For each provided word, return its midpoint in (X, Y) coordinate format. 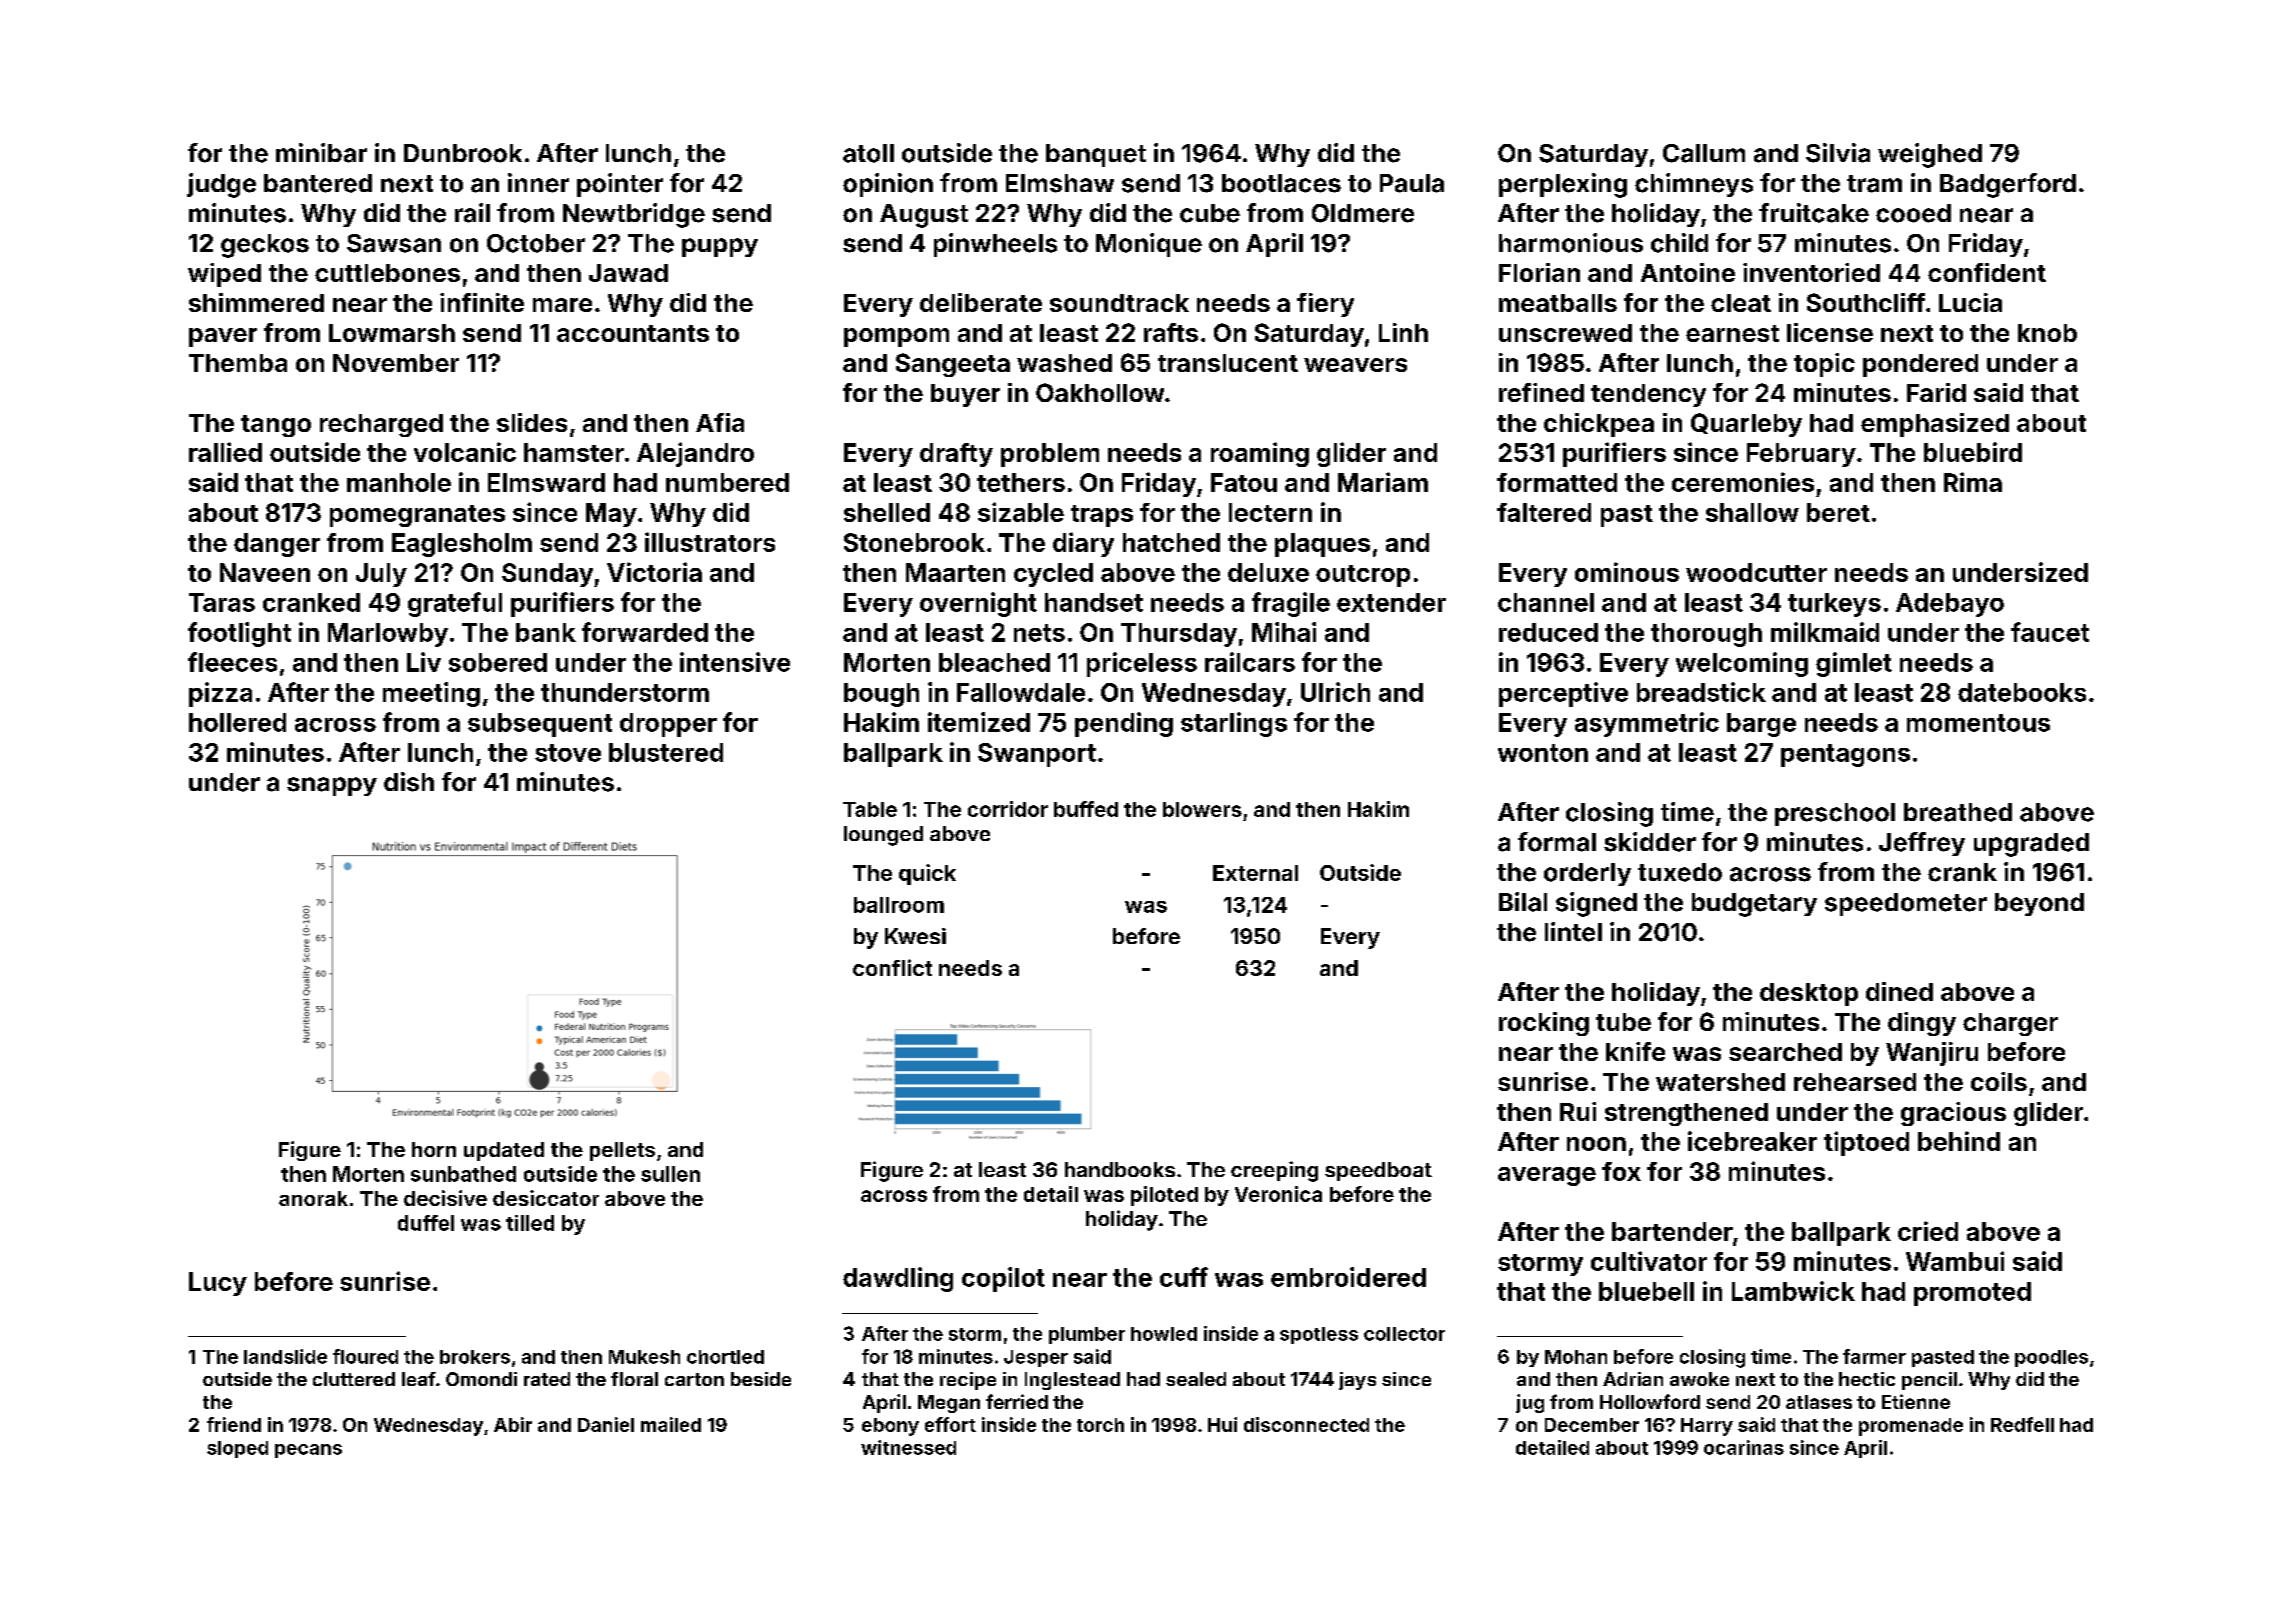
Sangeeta (953, 365)
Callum (1704, 153)
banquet (1096, 155)
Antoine (1688, 272)
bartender (1672, 1231)
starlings (1234, 724)
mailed (671, 1424)
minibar (321, 153)
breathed (1958, 812)
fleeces (232, 662)
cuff (1184, 1277)
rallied (225, 452)
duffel (426, 1223)
